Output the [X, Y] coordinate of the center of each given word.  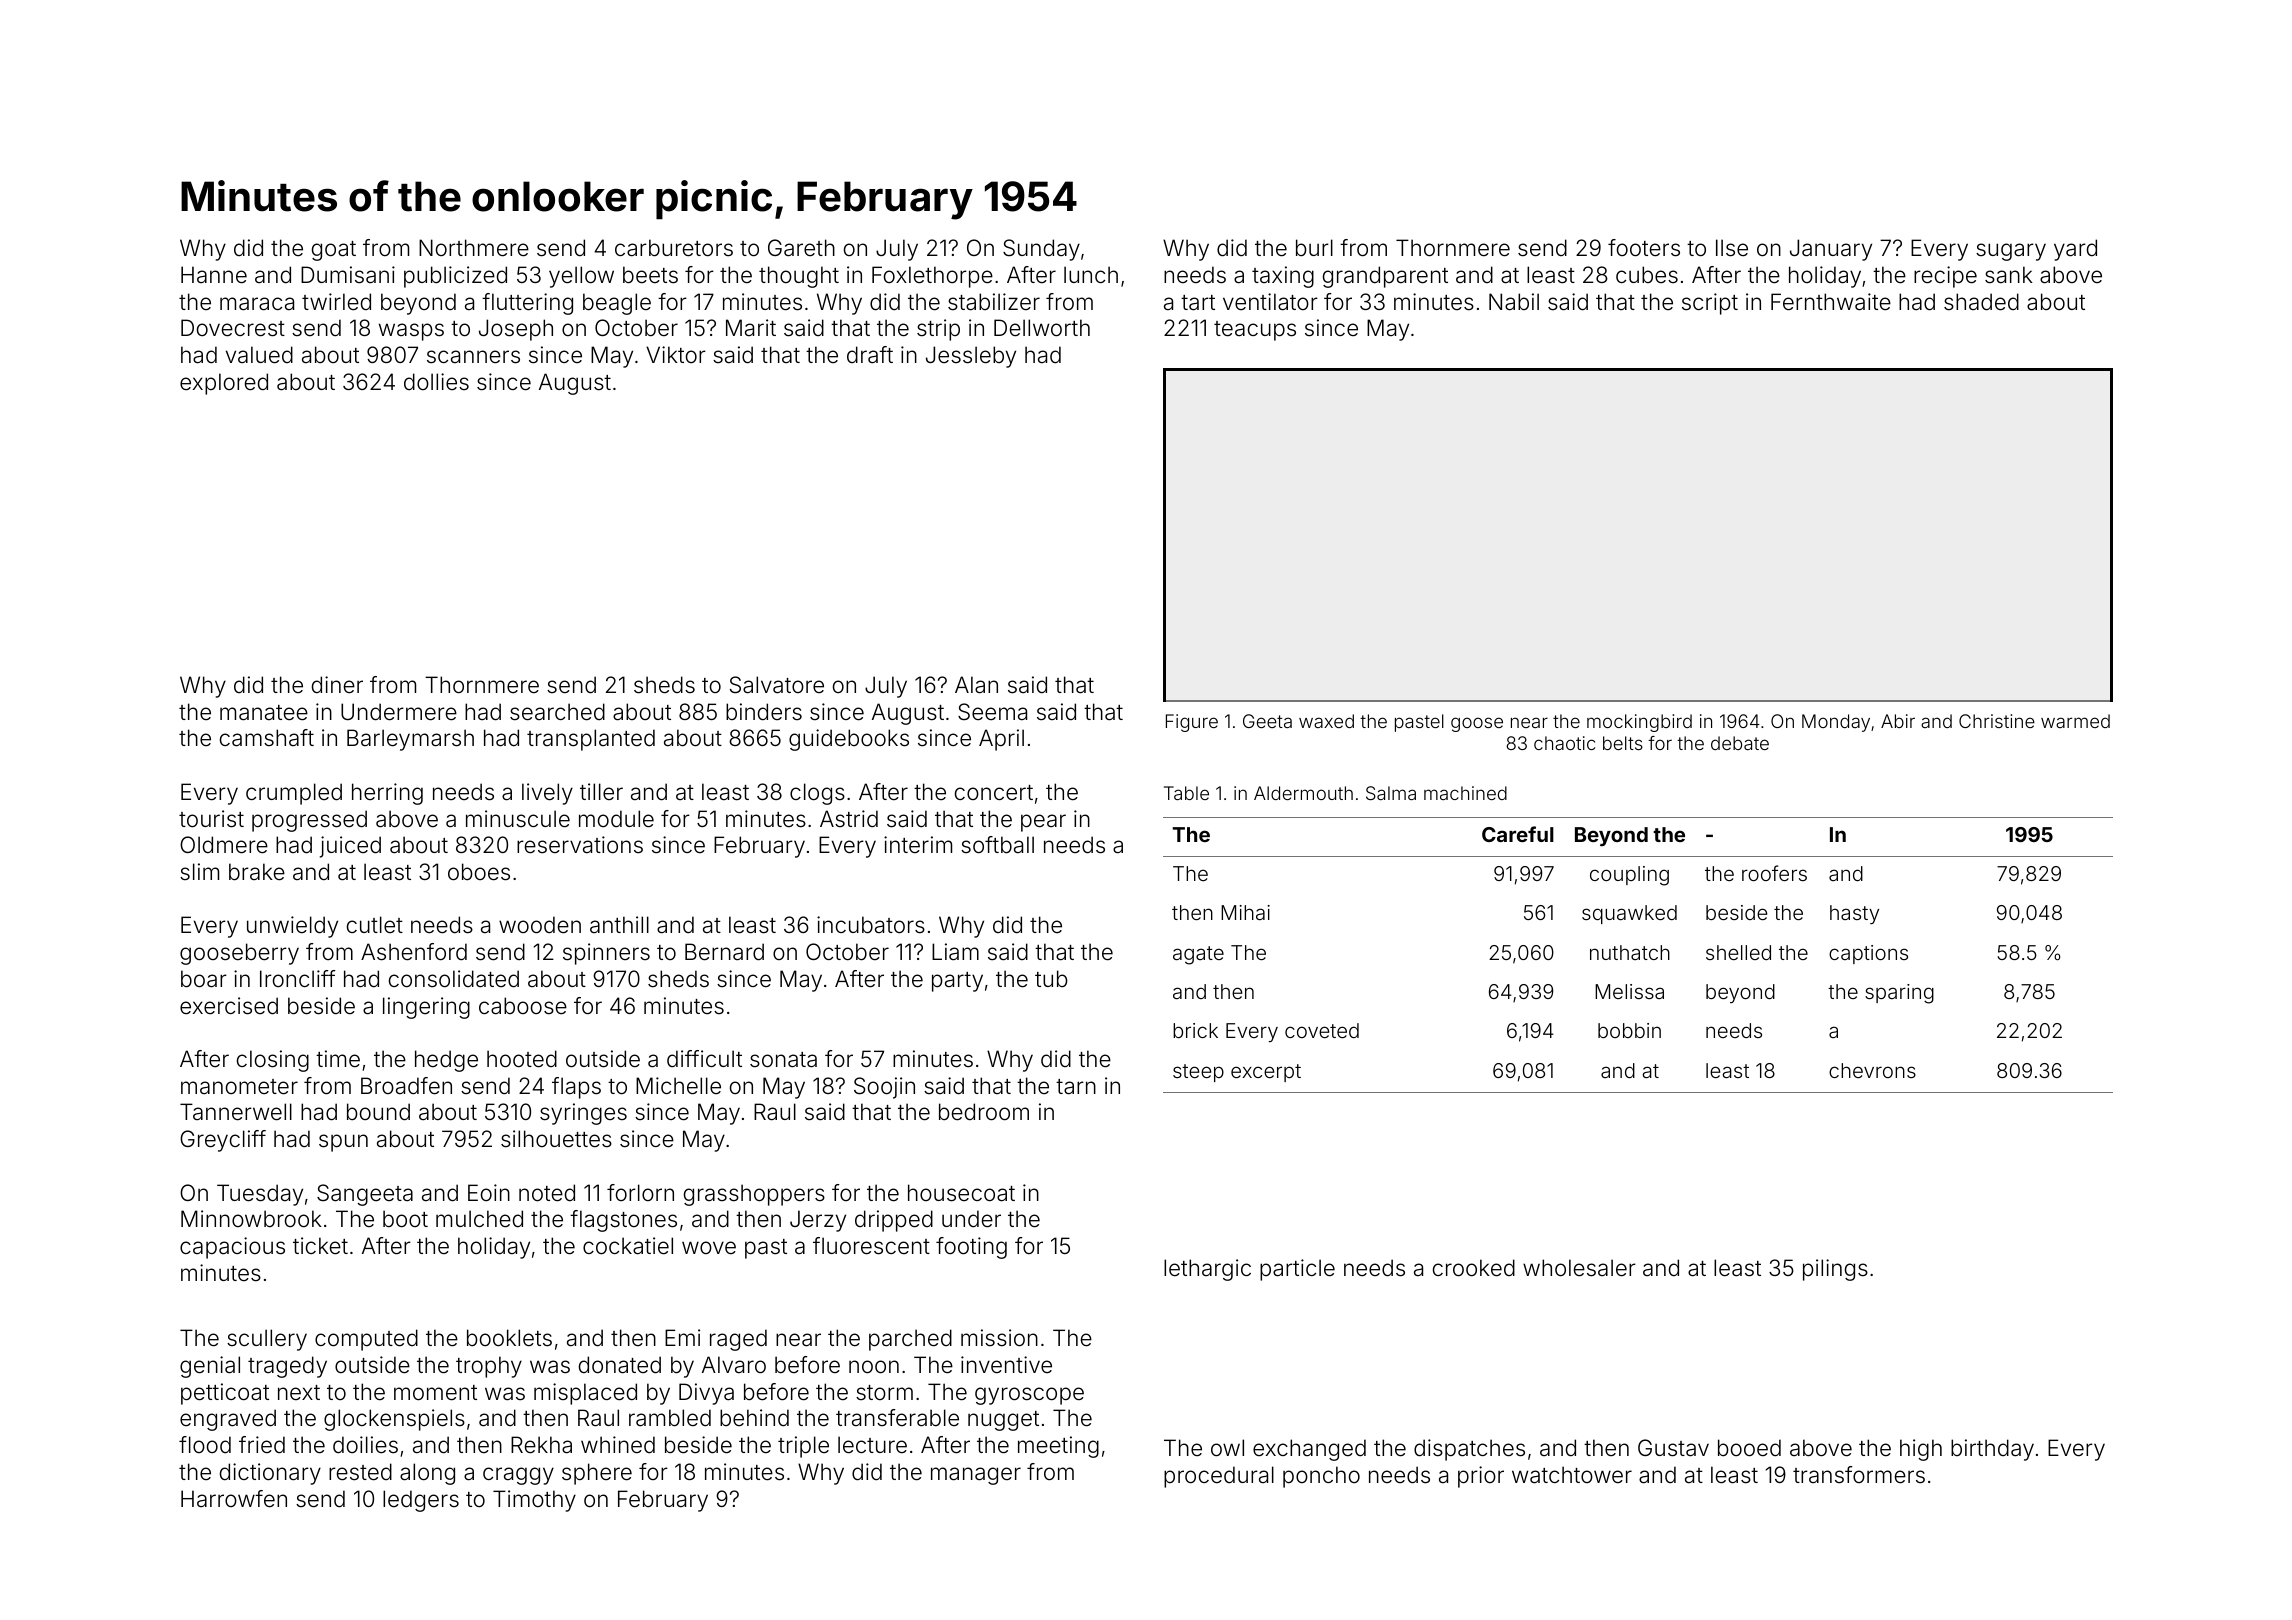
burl [1314, 247]
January [1831, 250]
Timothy [534, 1501]
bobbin [1629, 1030]
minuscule [518, 819]
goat [334, 251]
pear [1043, 823]
